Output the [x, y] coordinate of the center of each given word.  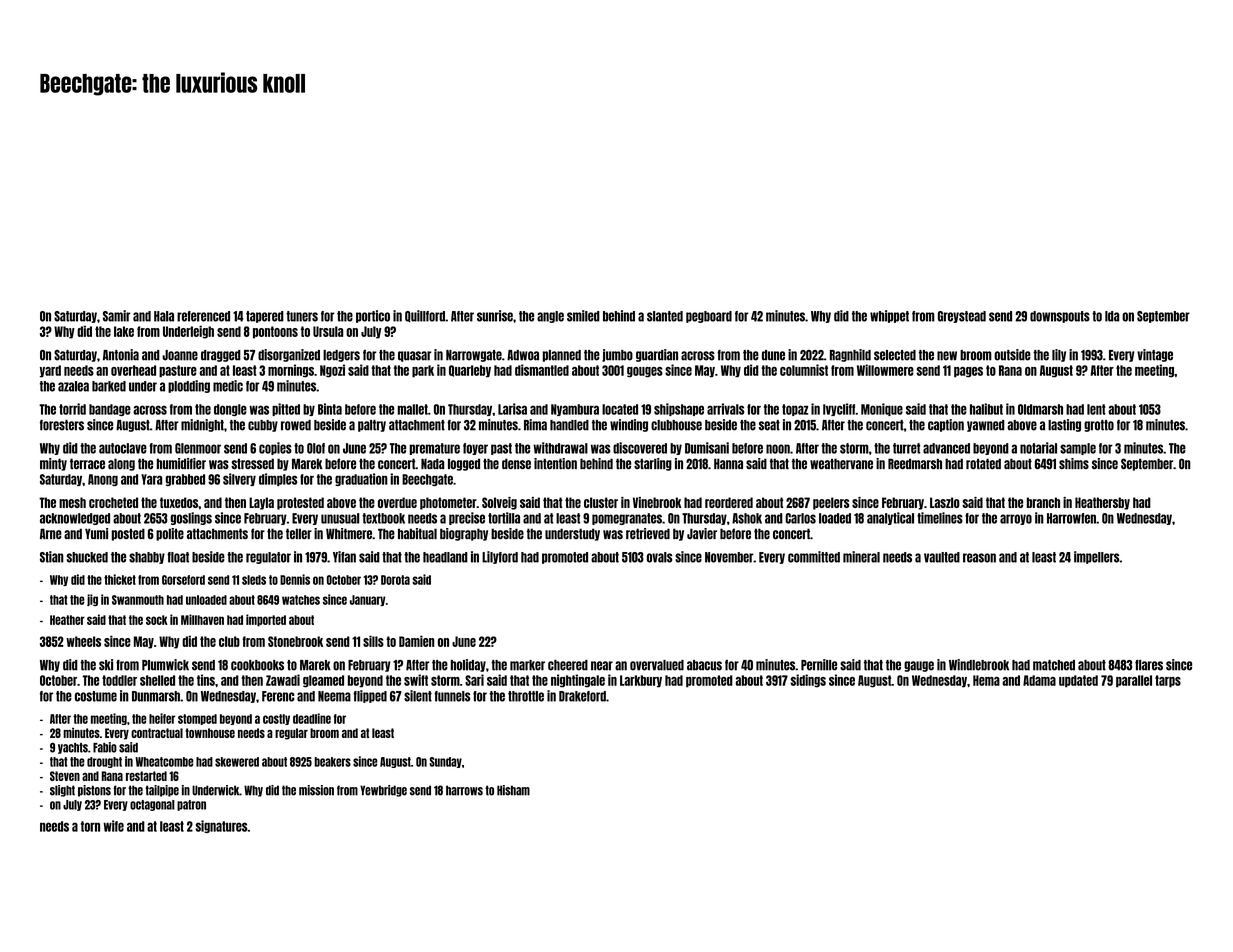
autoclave [123, 448]
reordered [729, 502]
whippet [889, 316]
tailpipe [162, 791]
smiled [583, 316]
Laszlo [945, 502]
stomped [197, 719]
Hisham [513, 790]
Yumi [96, 533]
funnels [452, 696]
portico [373, 316]
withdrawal [560, 448]
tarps [1168, 681]
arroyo [1016, 519]
